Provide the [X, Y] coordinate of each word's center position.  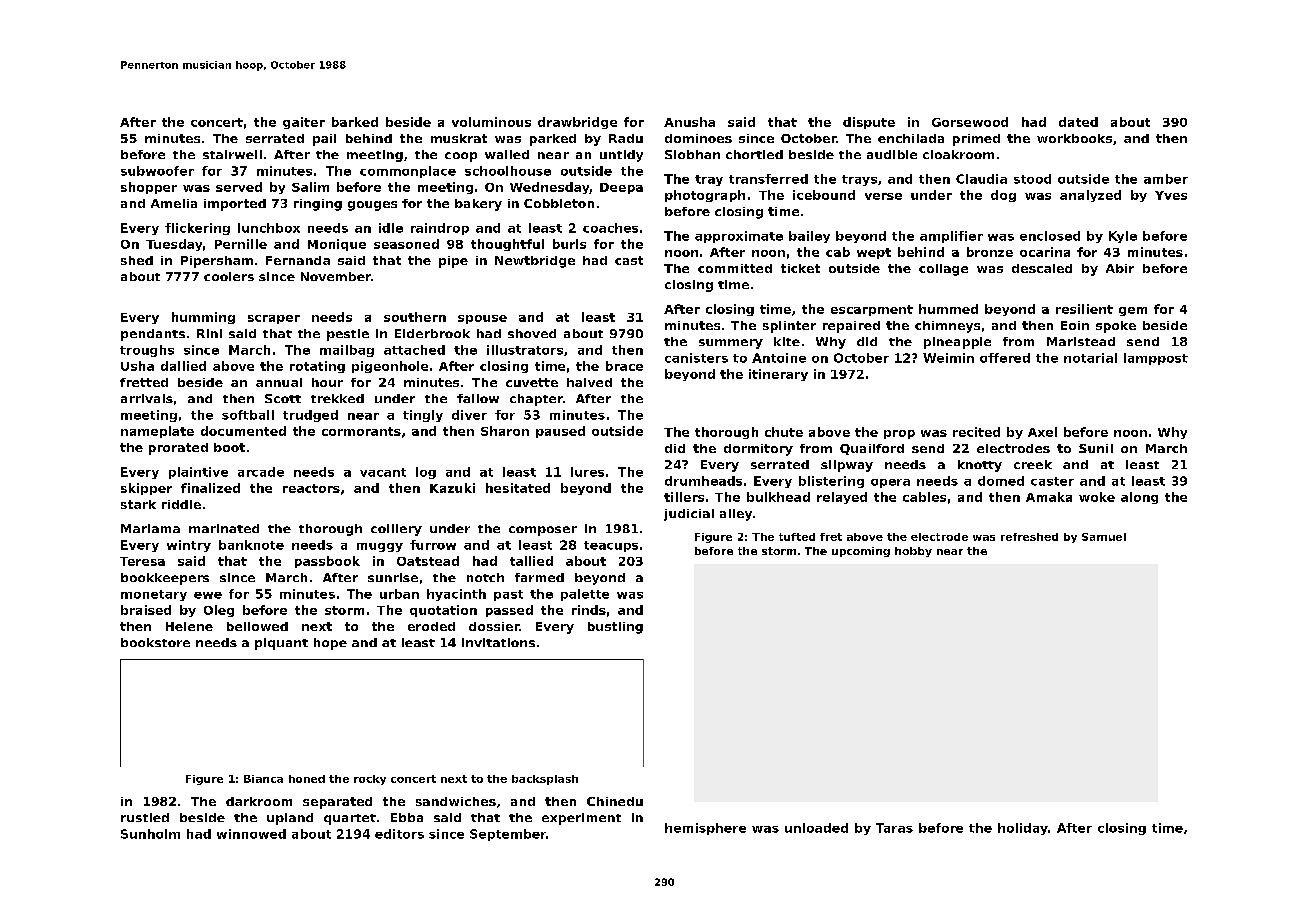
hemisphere [705, 829]
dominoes [698, 138]
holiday [1023, 829]
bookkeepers [165, 579]
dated [1078, 122]
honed [307, 779]
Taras [894, 828]
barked [355, 122]
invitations [498, 642]
